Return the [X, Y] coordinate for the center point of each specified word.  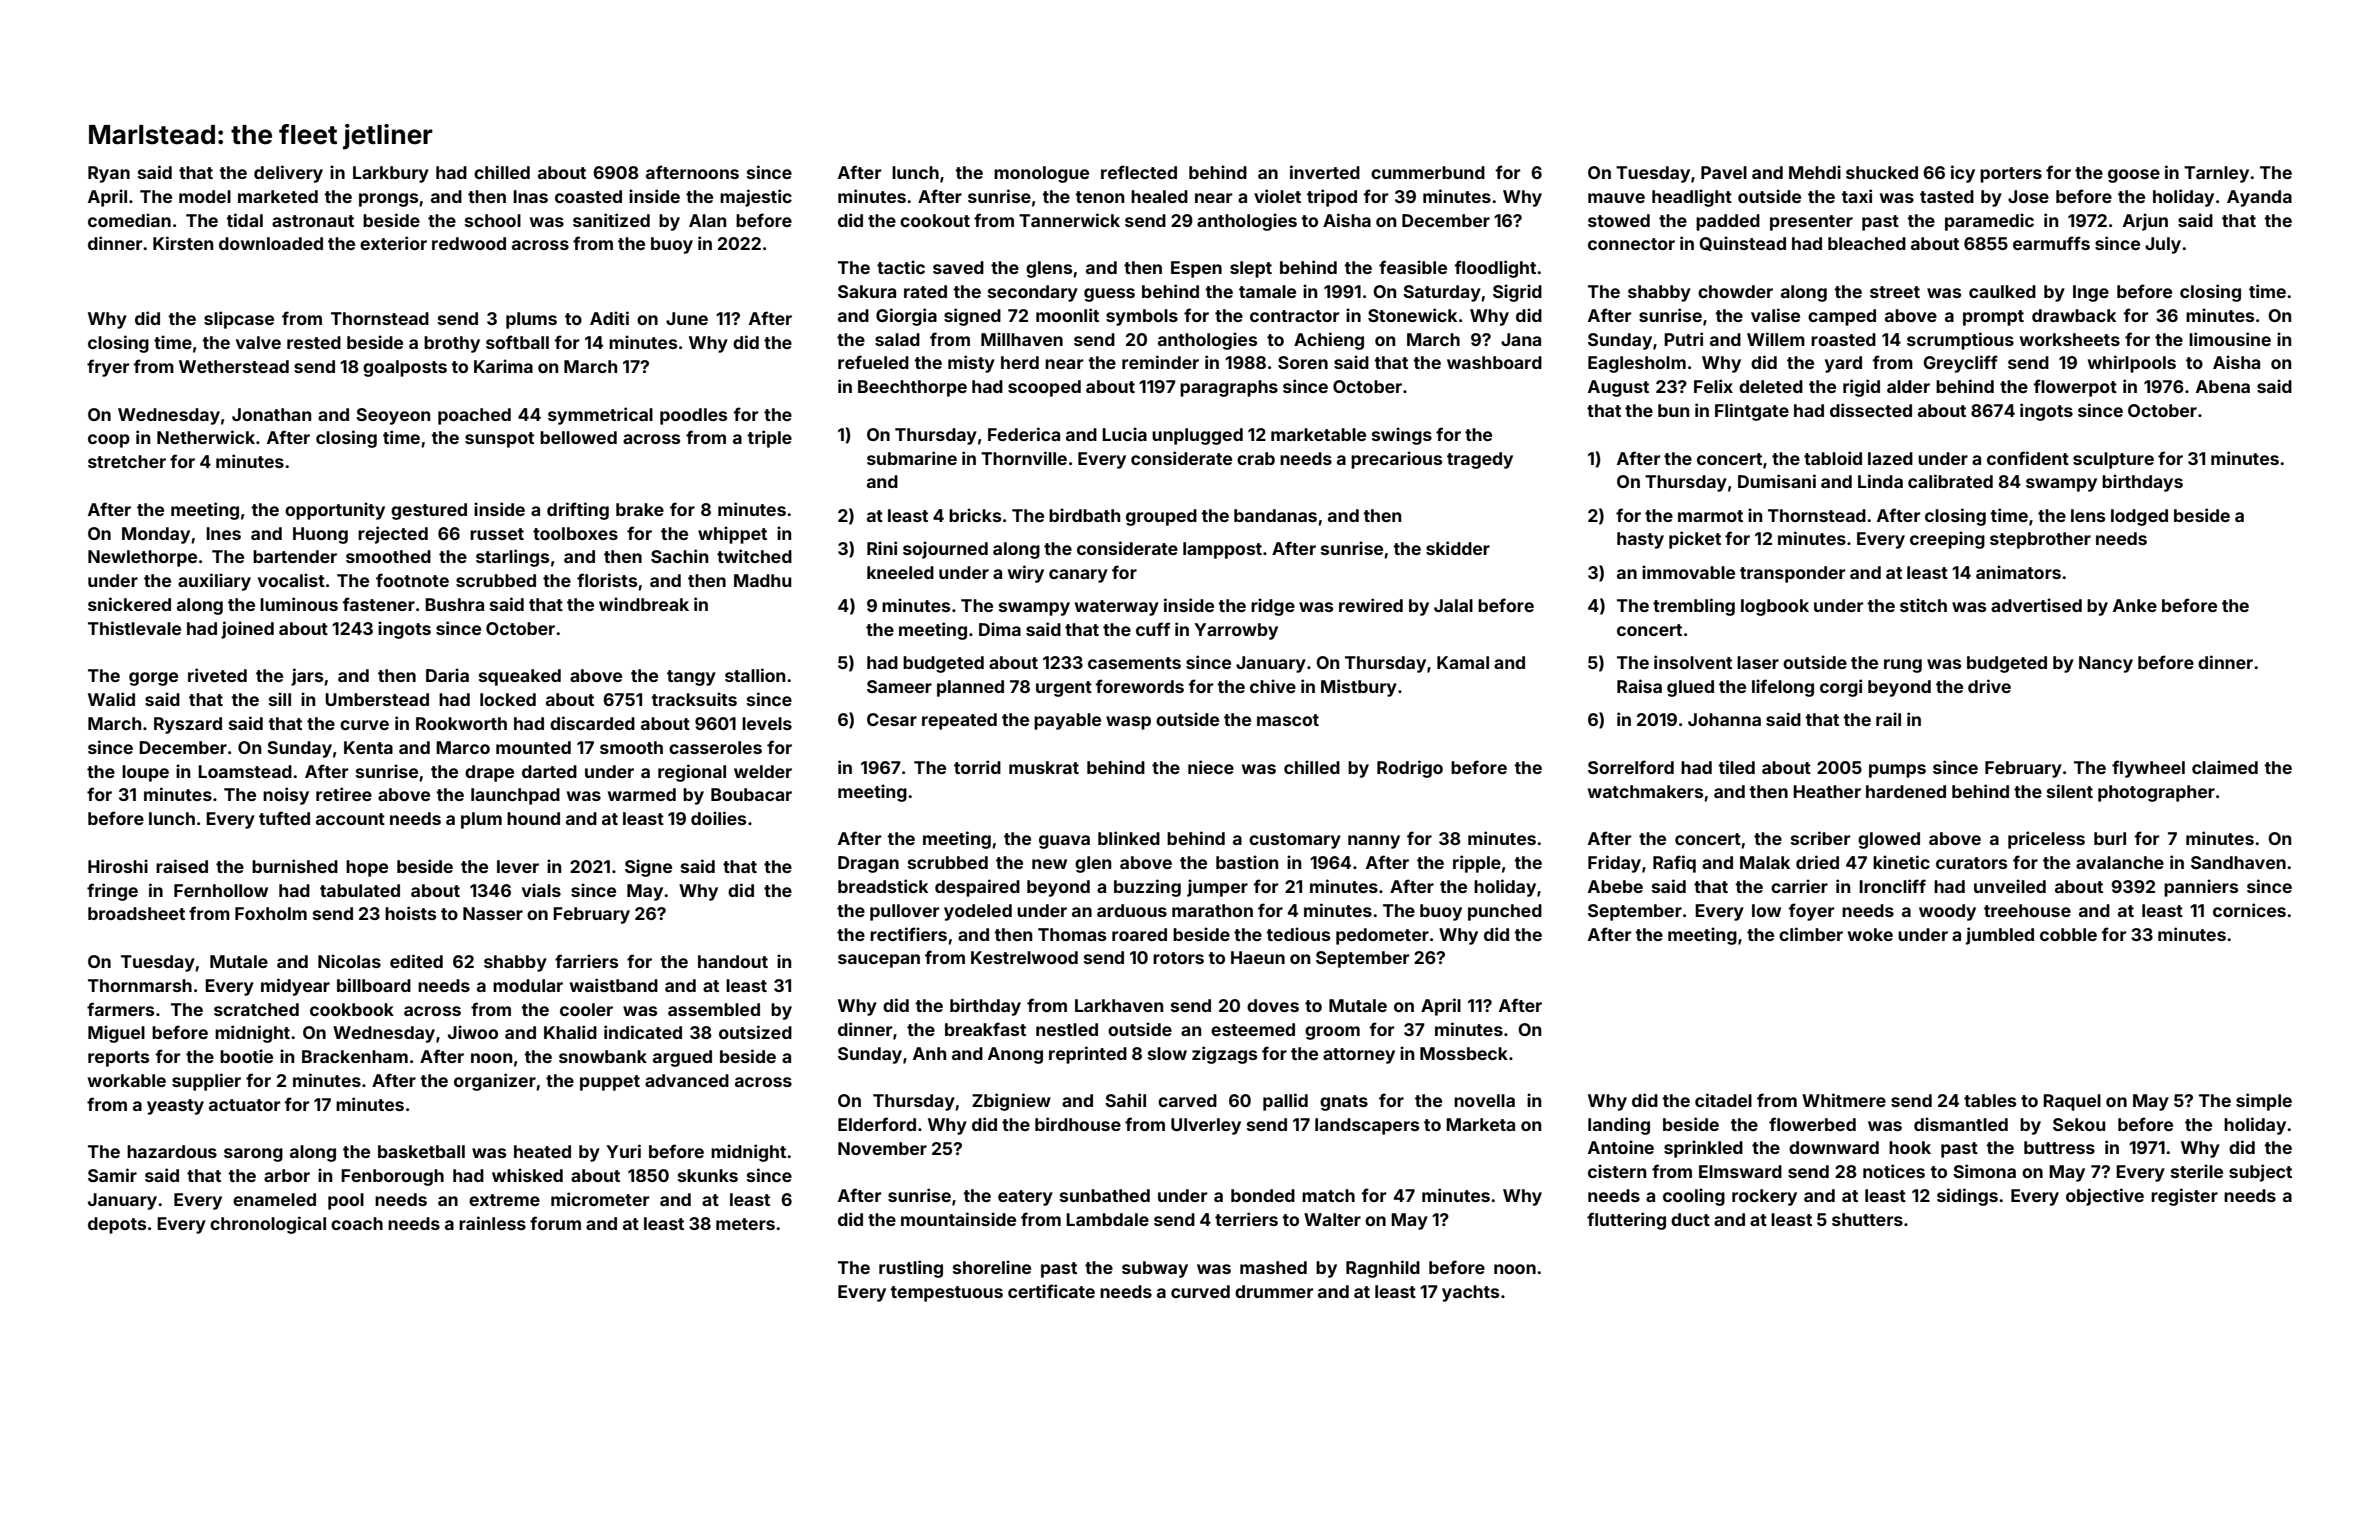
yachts [1470, 1293]
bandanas [1275, 515]
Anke [2135, 605]
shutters [1867, 1219]
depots [117, 1225]
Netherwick [206, 437]
